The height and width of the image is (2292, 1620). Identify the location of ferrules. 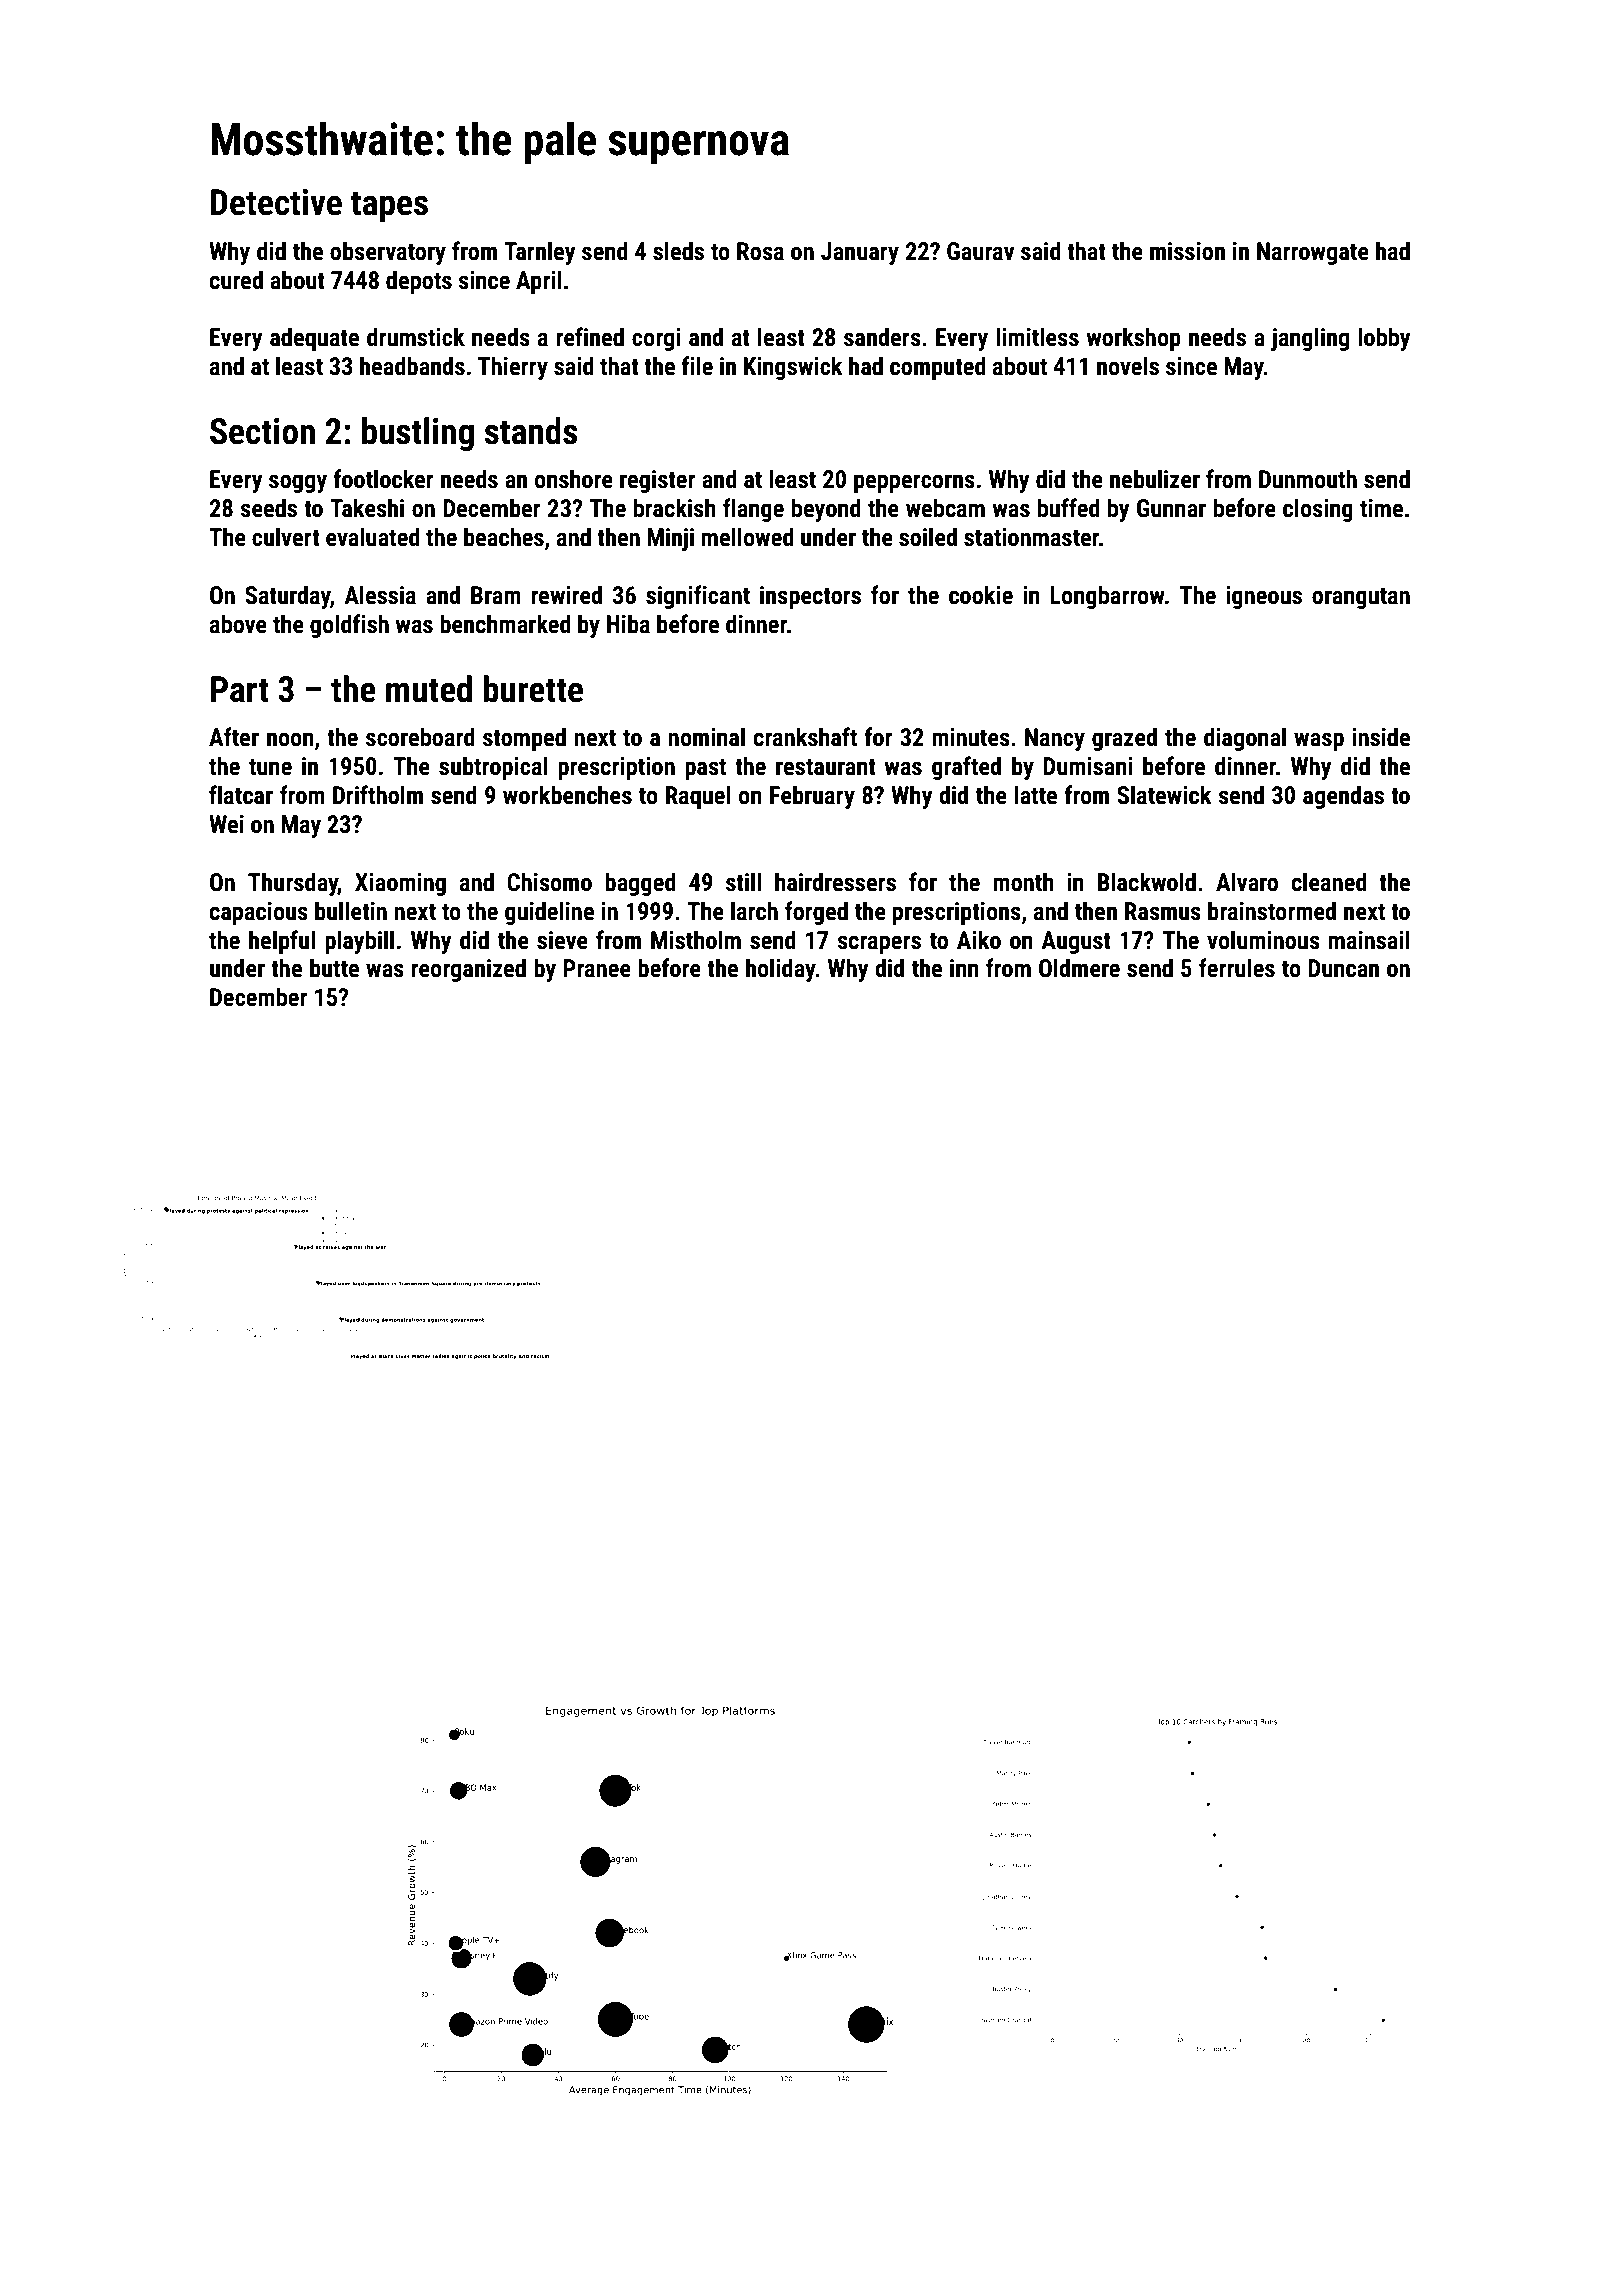
(1237, 968).
